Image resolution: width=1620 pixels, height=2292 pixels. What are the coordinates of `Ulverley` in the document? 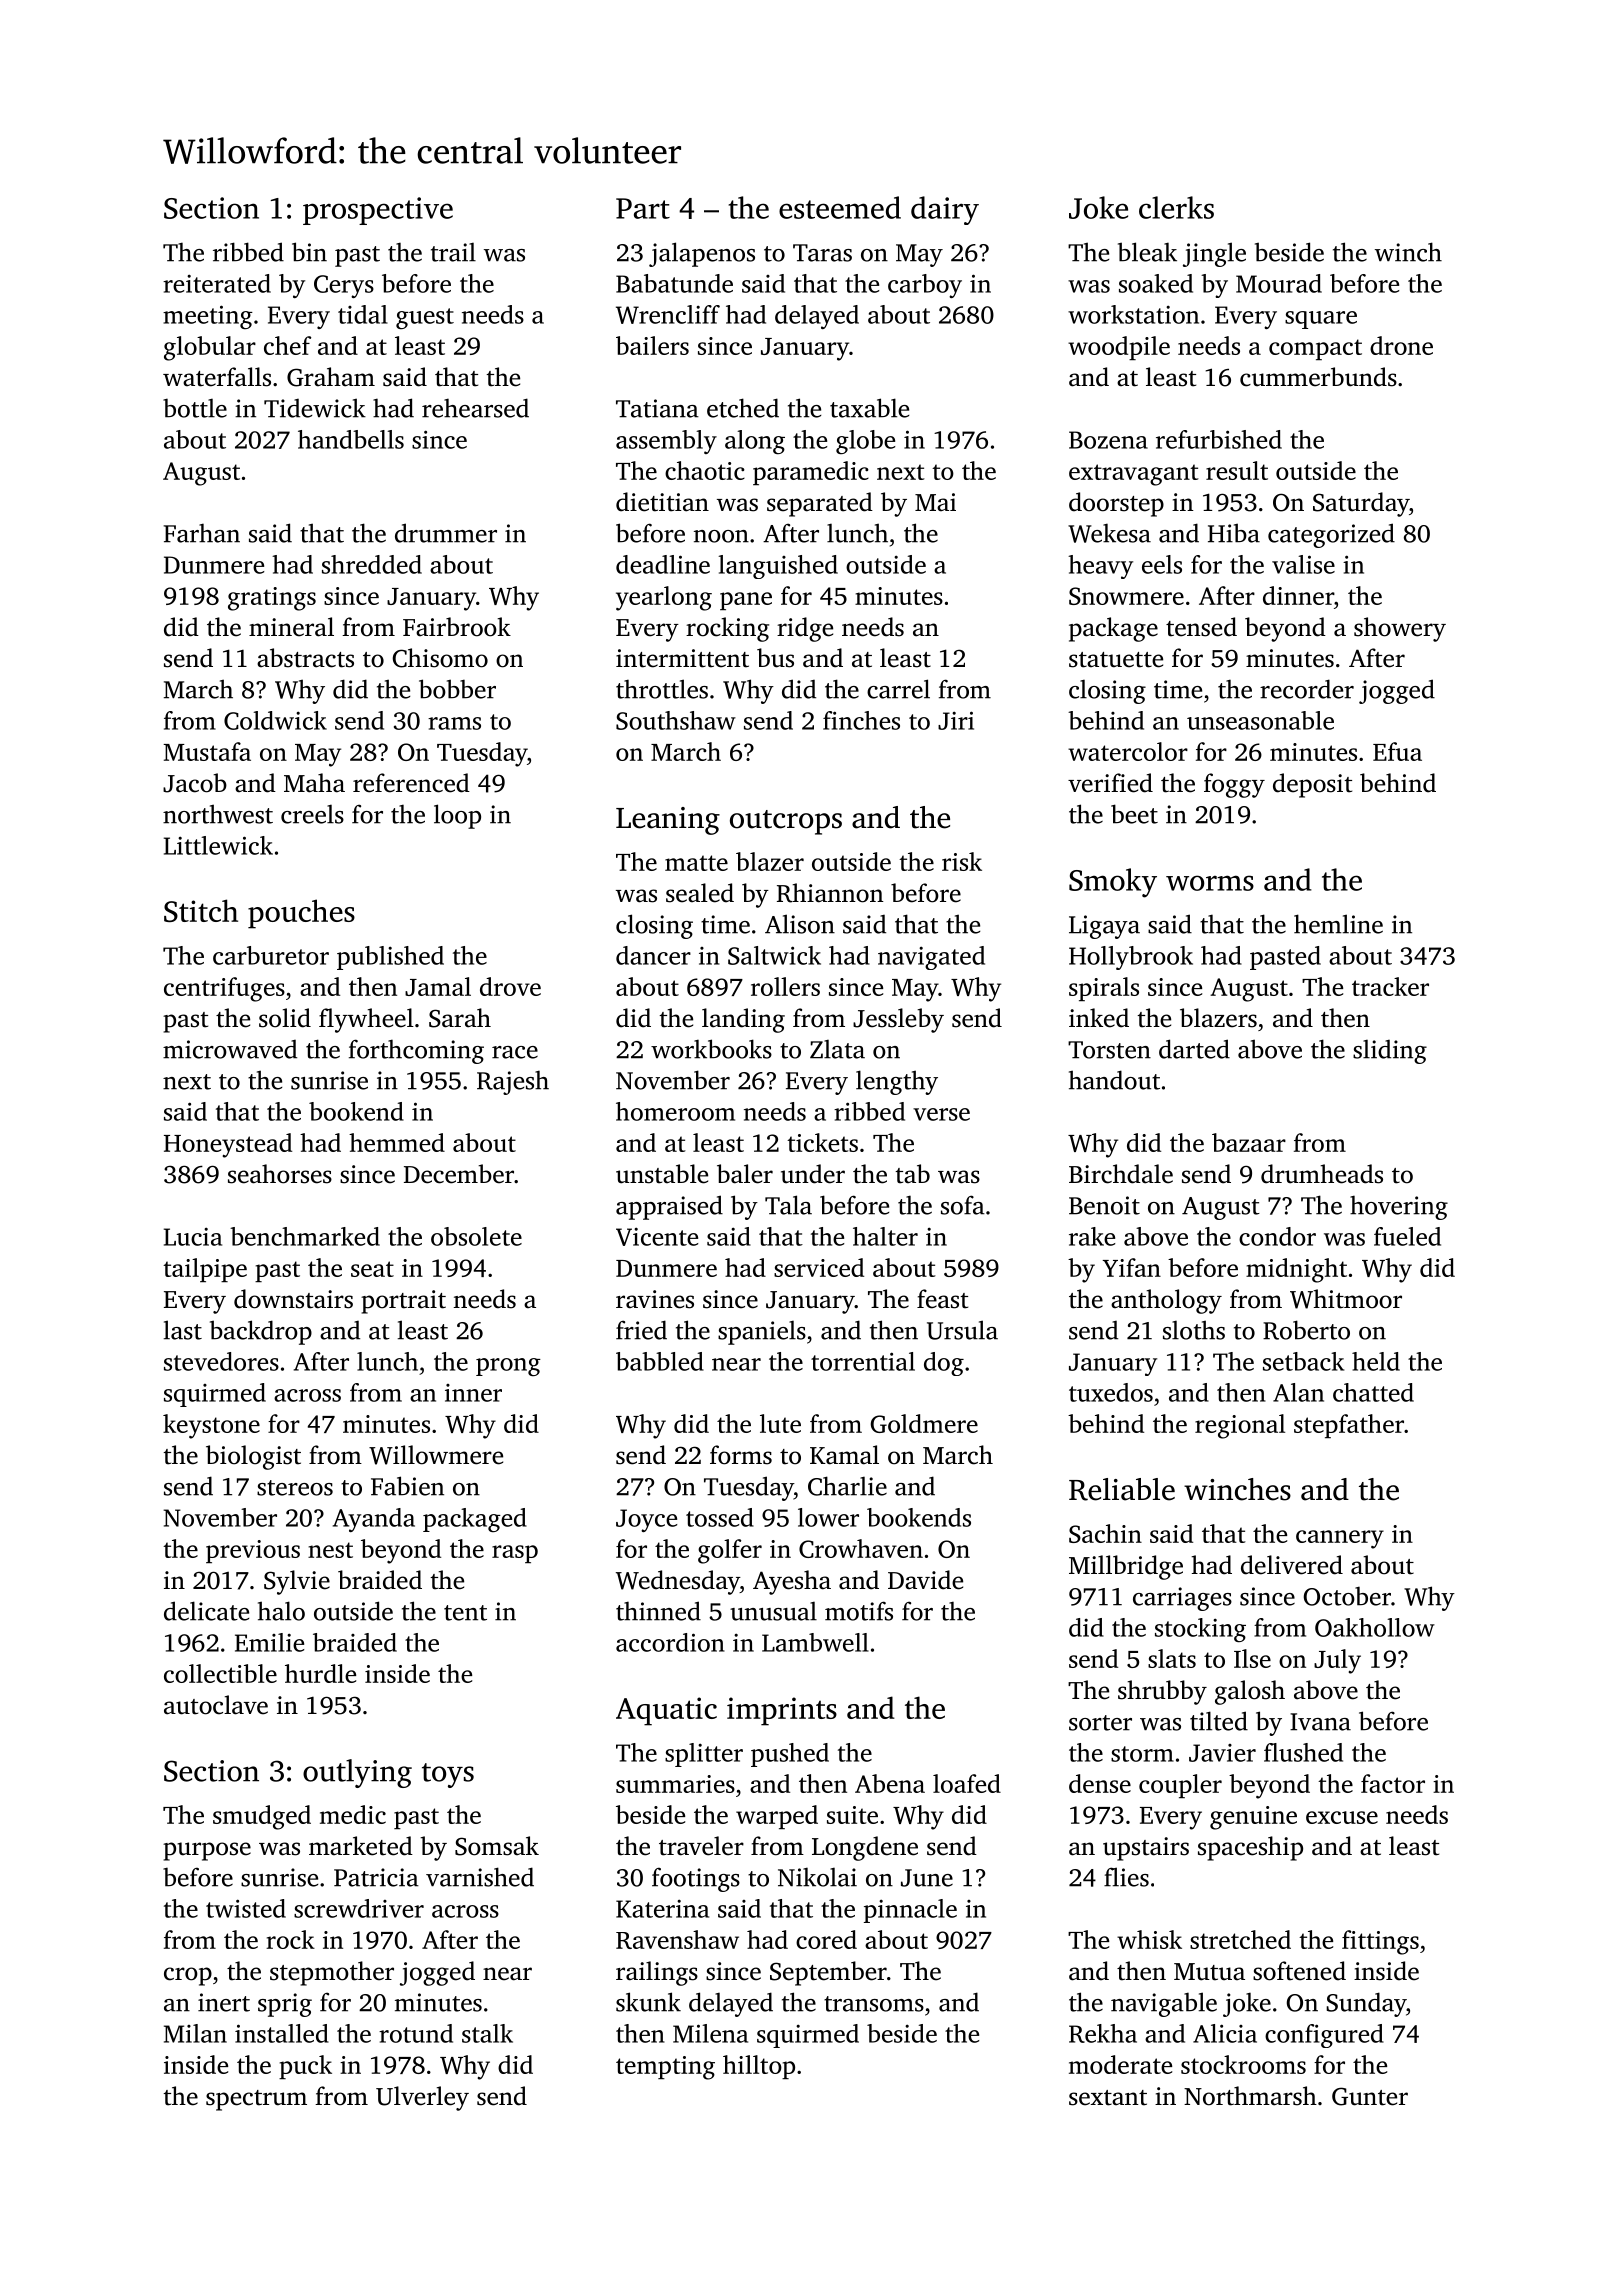 It's located at (422, 2098).
